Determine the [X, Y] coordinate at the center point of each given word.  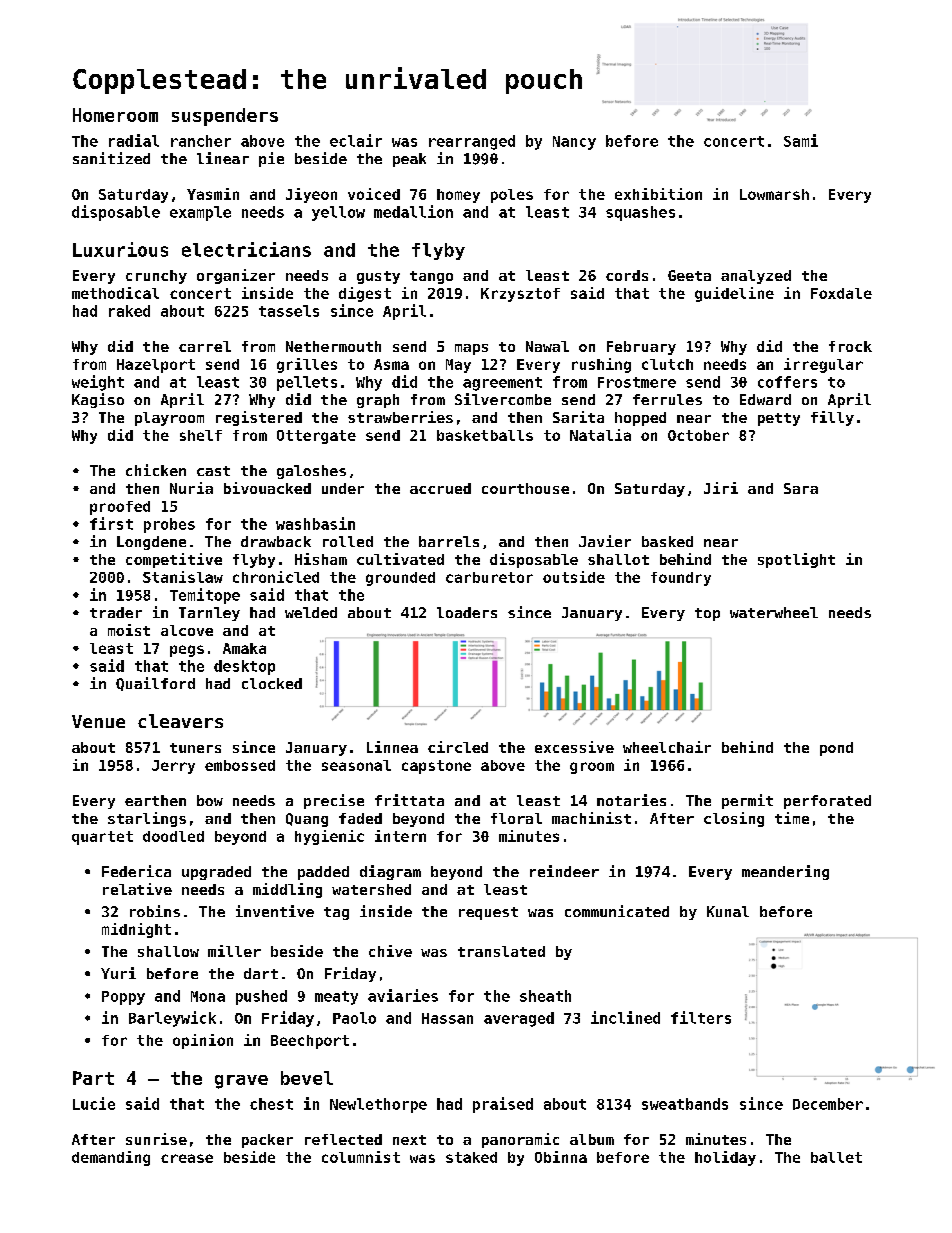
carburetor [489, 577]
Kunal [728, 911]
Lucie [94, 1103]
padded [323, 873]
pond [836, 749]
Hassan [447, 1018]
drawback [276, 541]
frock [850, 346]
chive [390, 951]
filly [832, 418]
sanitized [111, 158]
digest [365, 294]
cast [213, 471]
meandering [785, 872]
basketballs [485, 435]
